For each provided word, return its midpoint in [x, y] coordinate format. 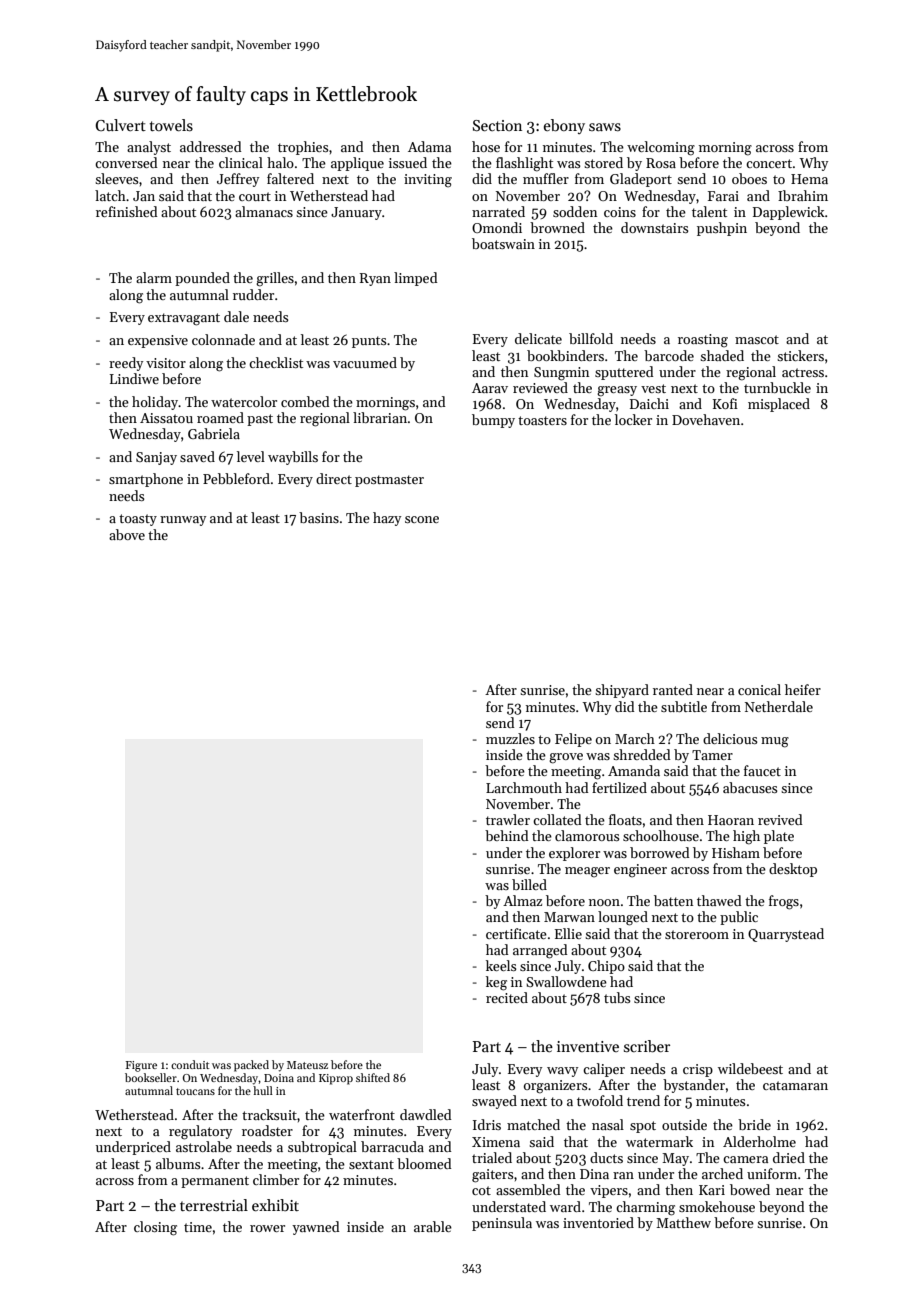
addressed [211, 146]
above [127, 534]
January [356, 213]
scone [422, 519]
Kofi [725, 403]
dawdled [426, 1114]
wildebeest [750, 1068]
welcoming [661, 148]
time [198, 1227]
